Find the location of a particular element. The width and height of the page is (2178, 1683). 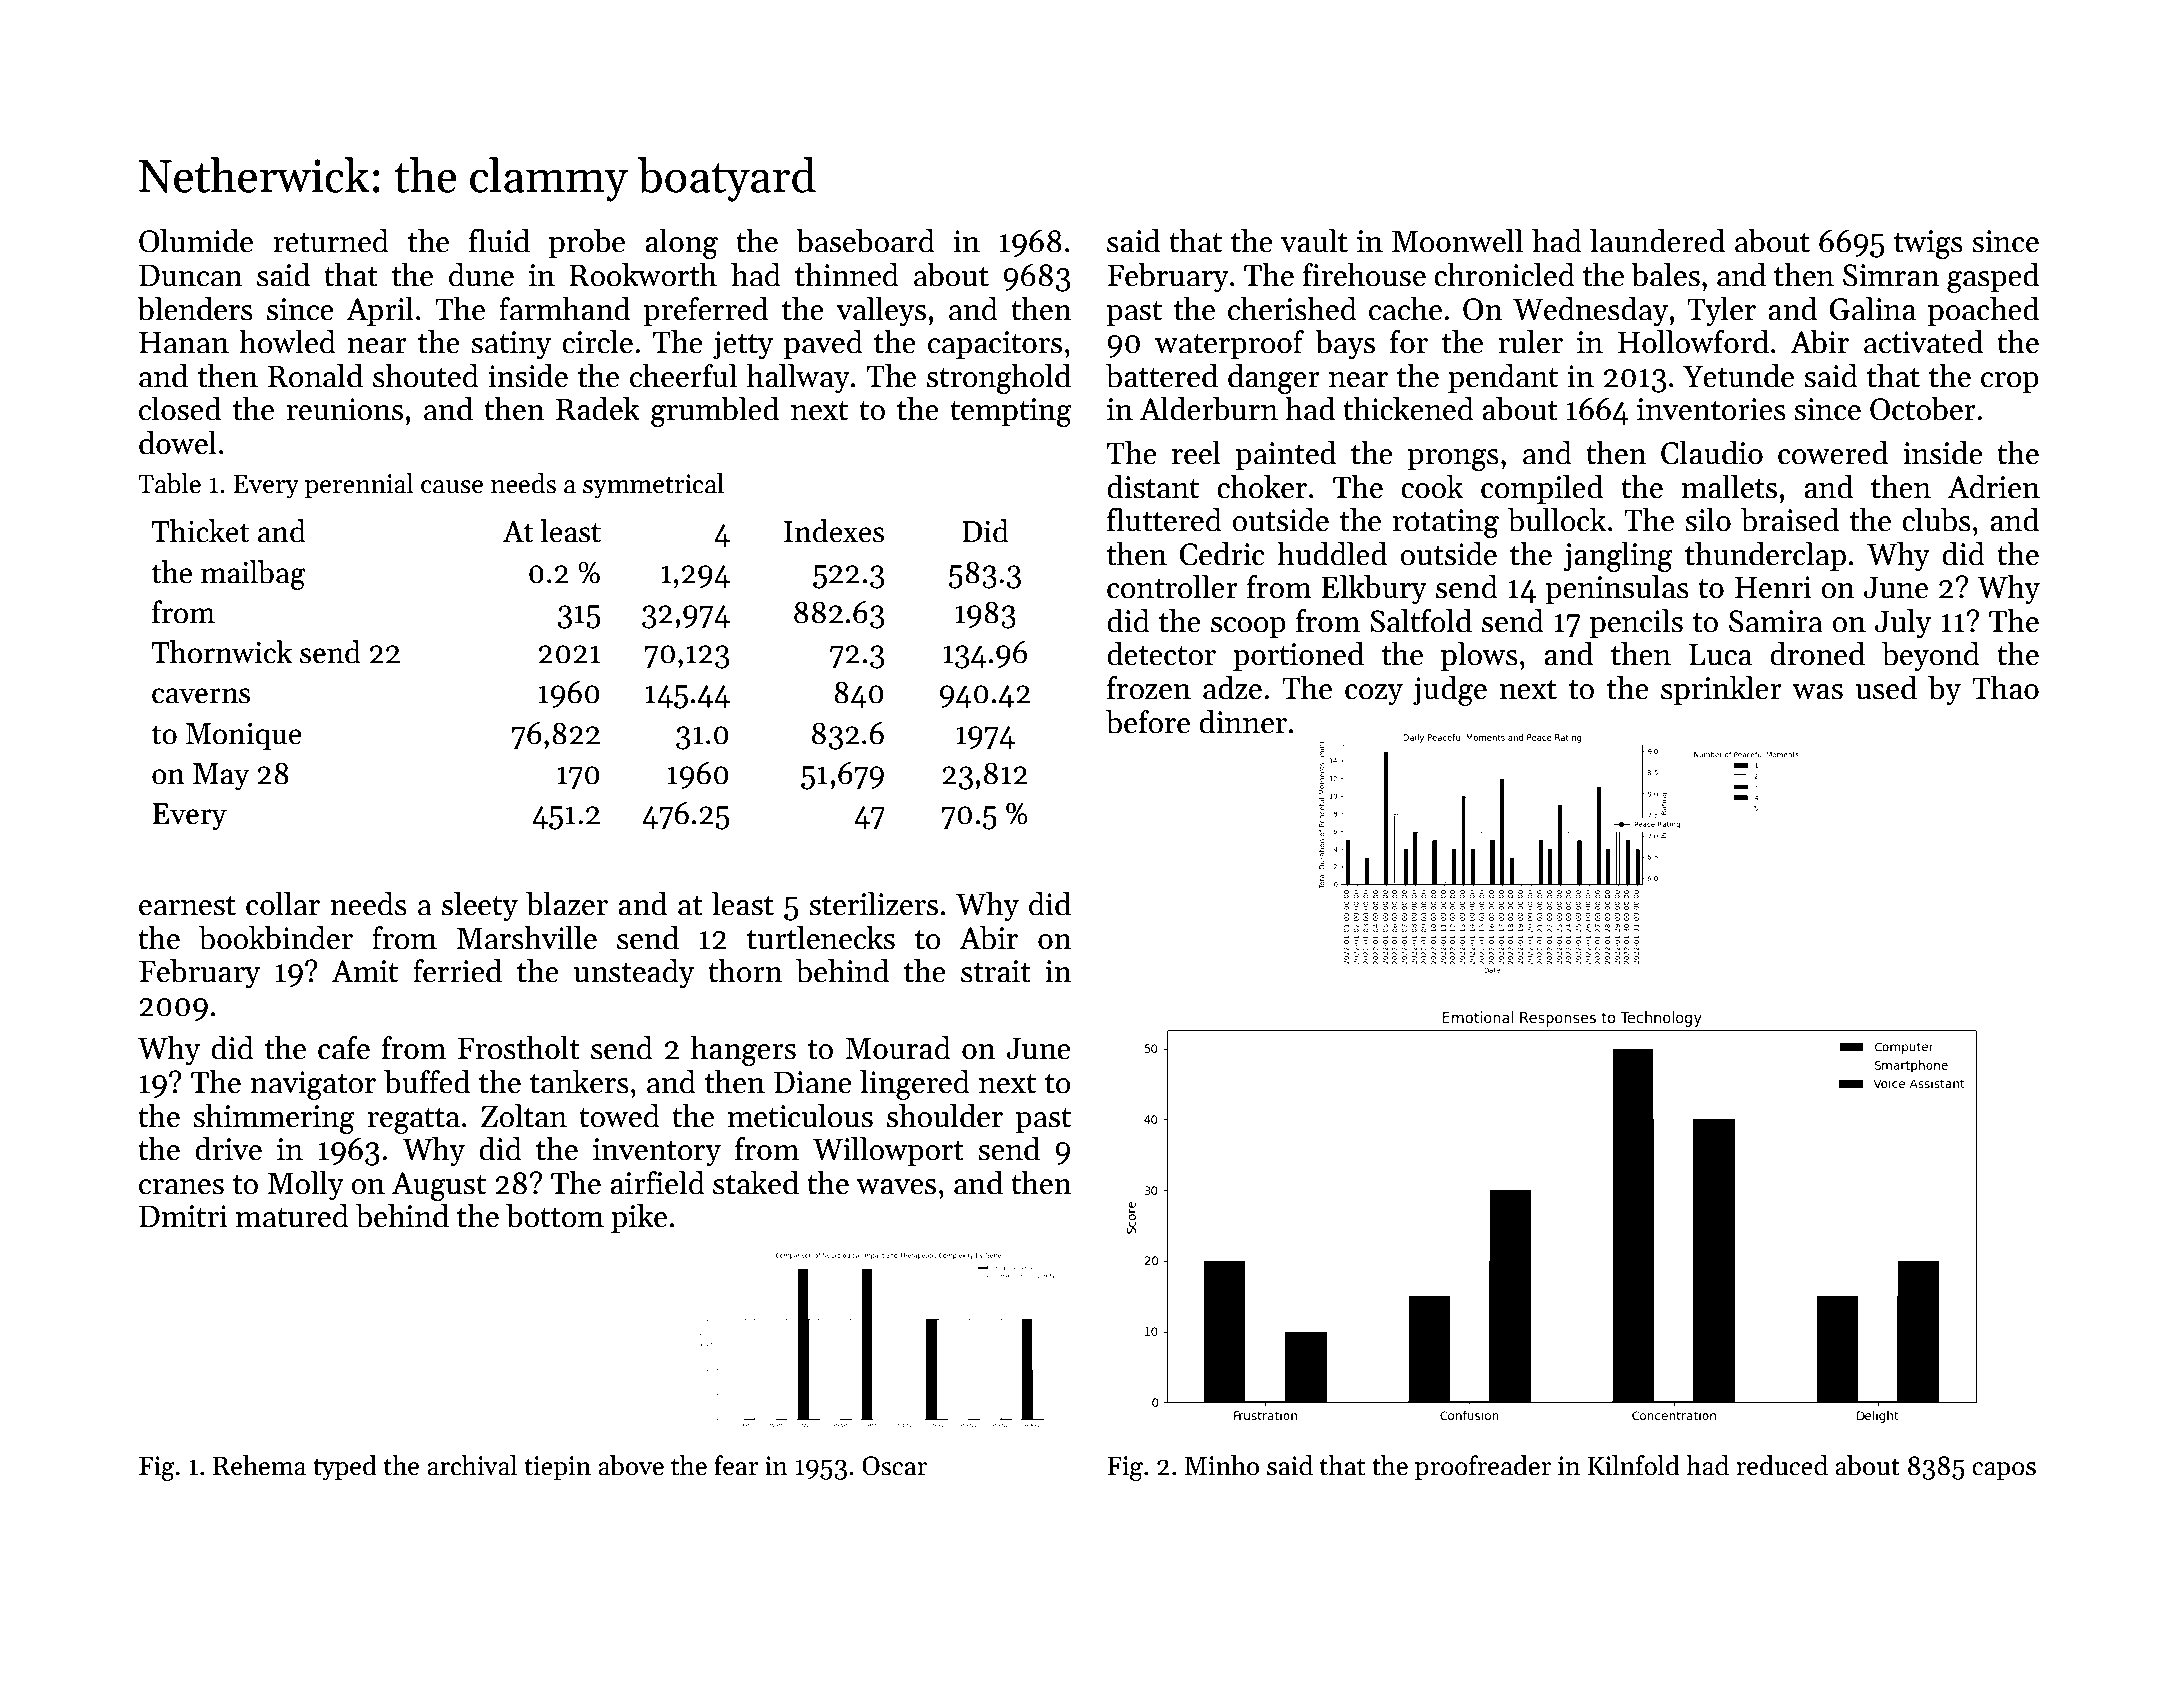

archival is located at coordinates (472, 1465).
